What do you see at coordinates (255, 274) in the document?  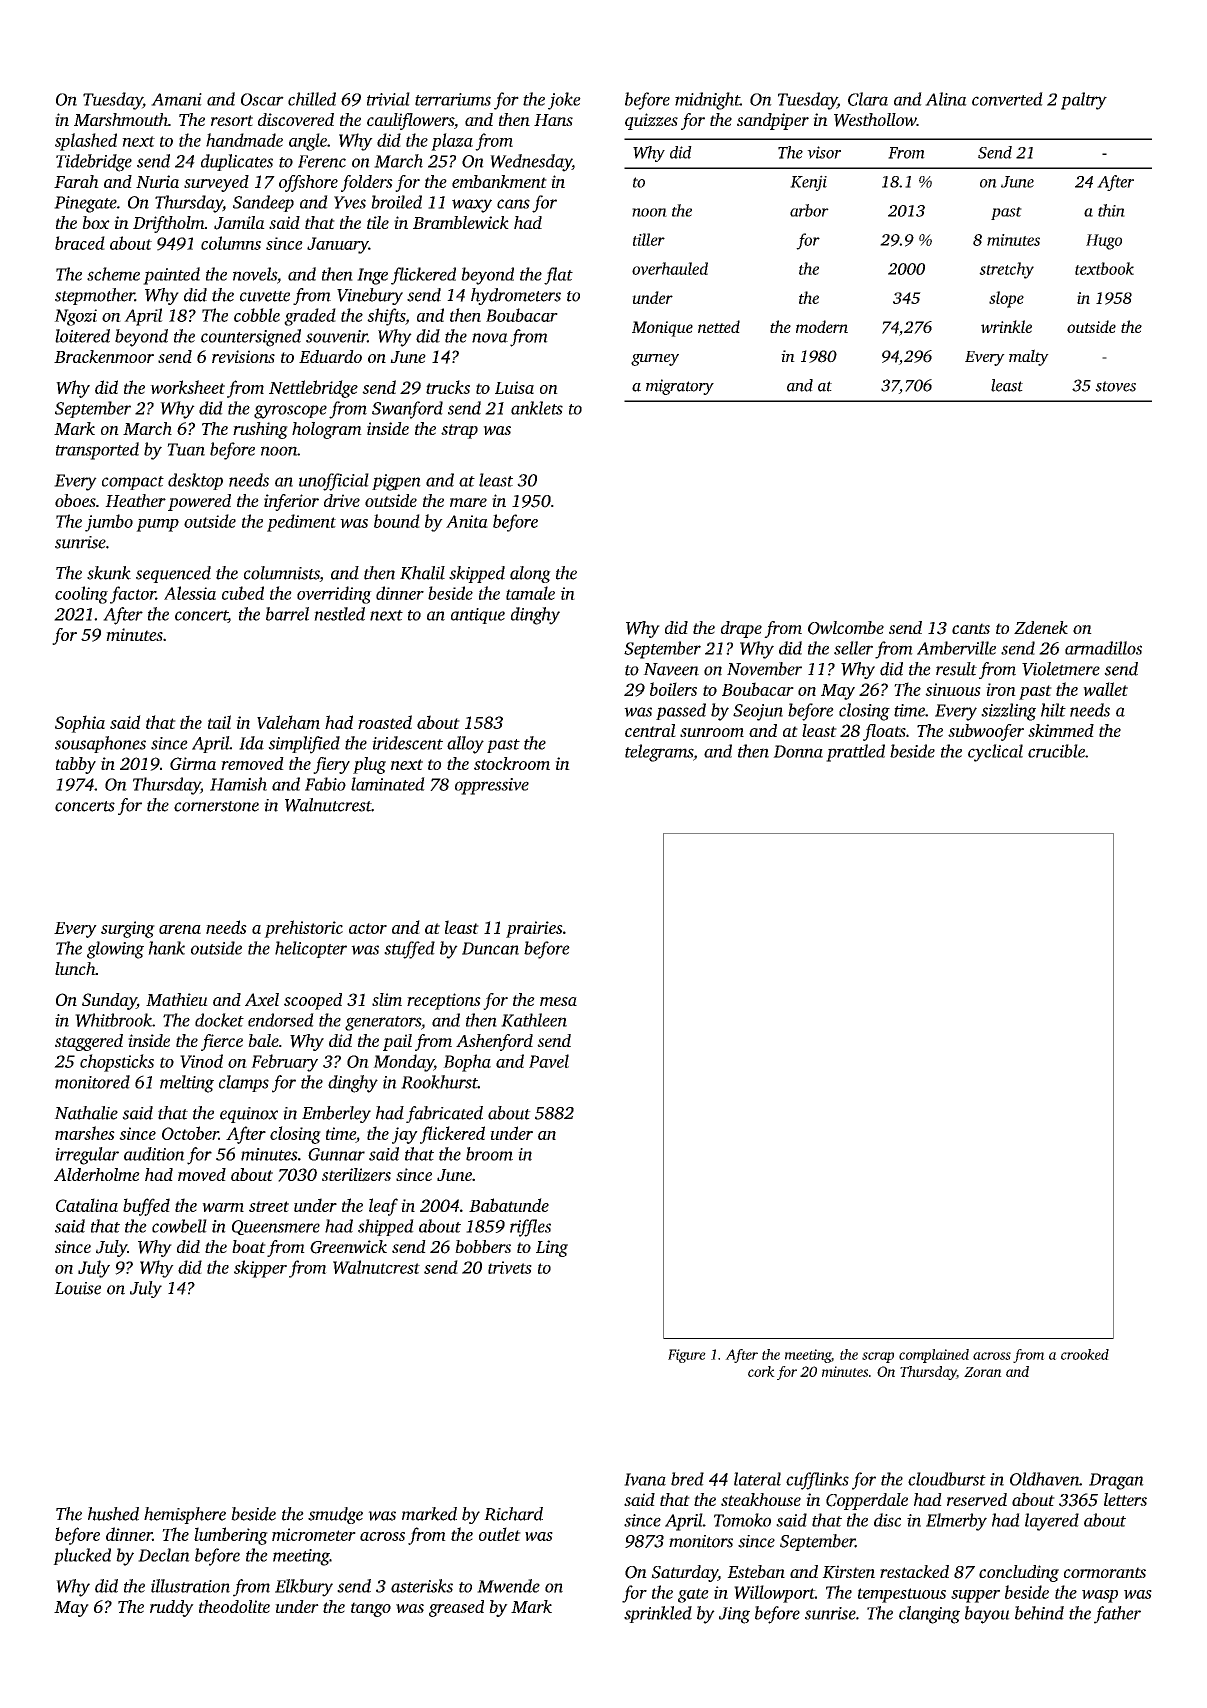 I see `novels` at bounding box center [255, 274].
